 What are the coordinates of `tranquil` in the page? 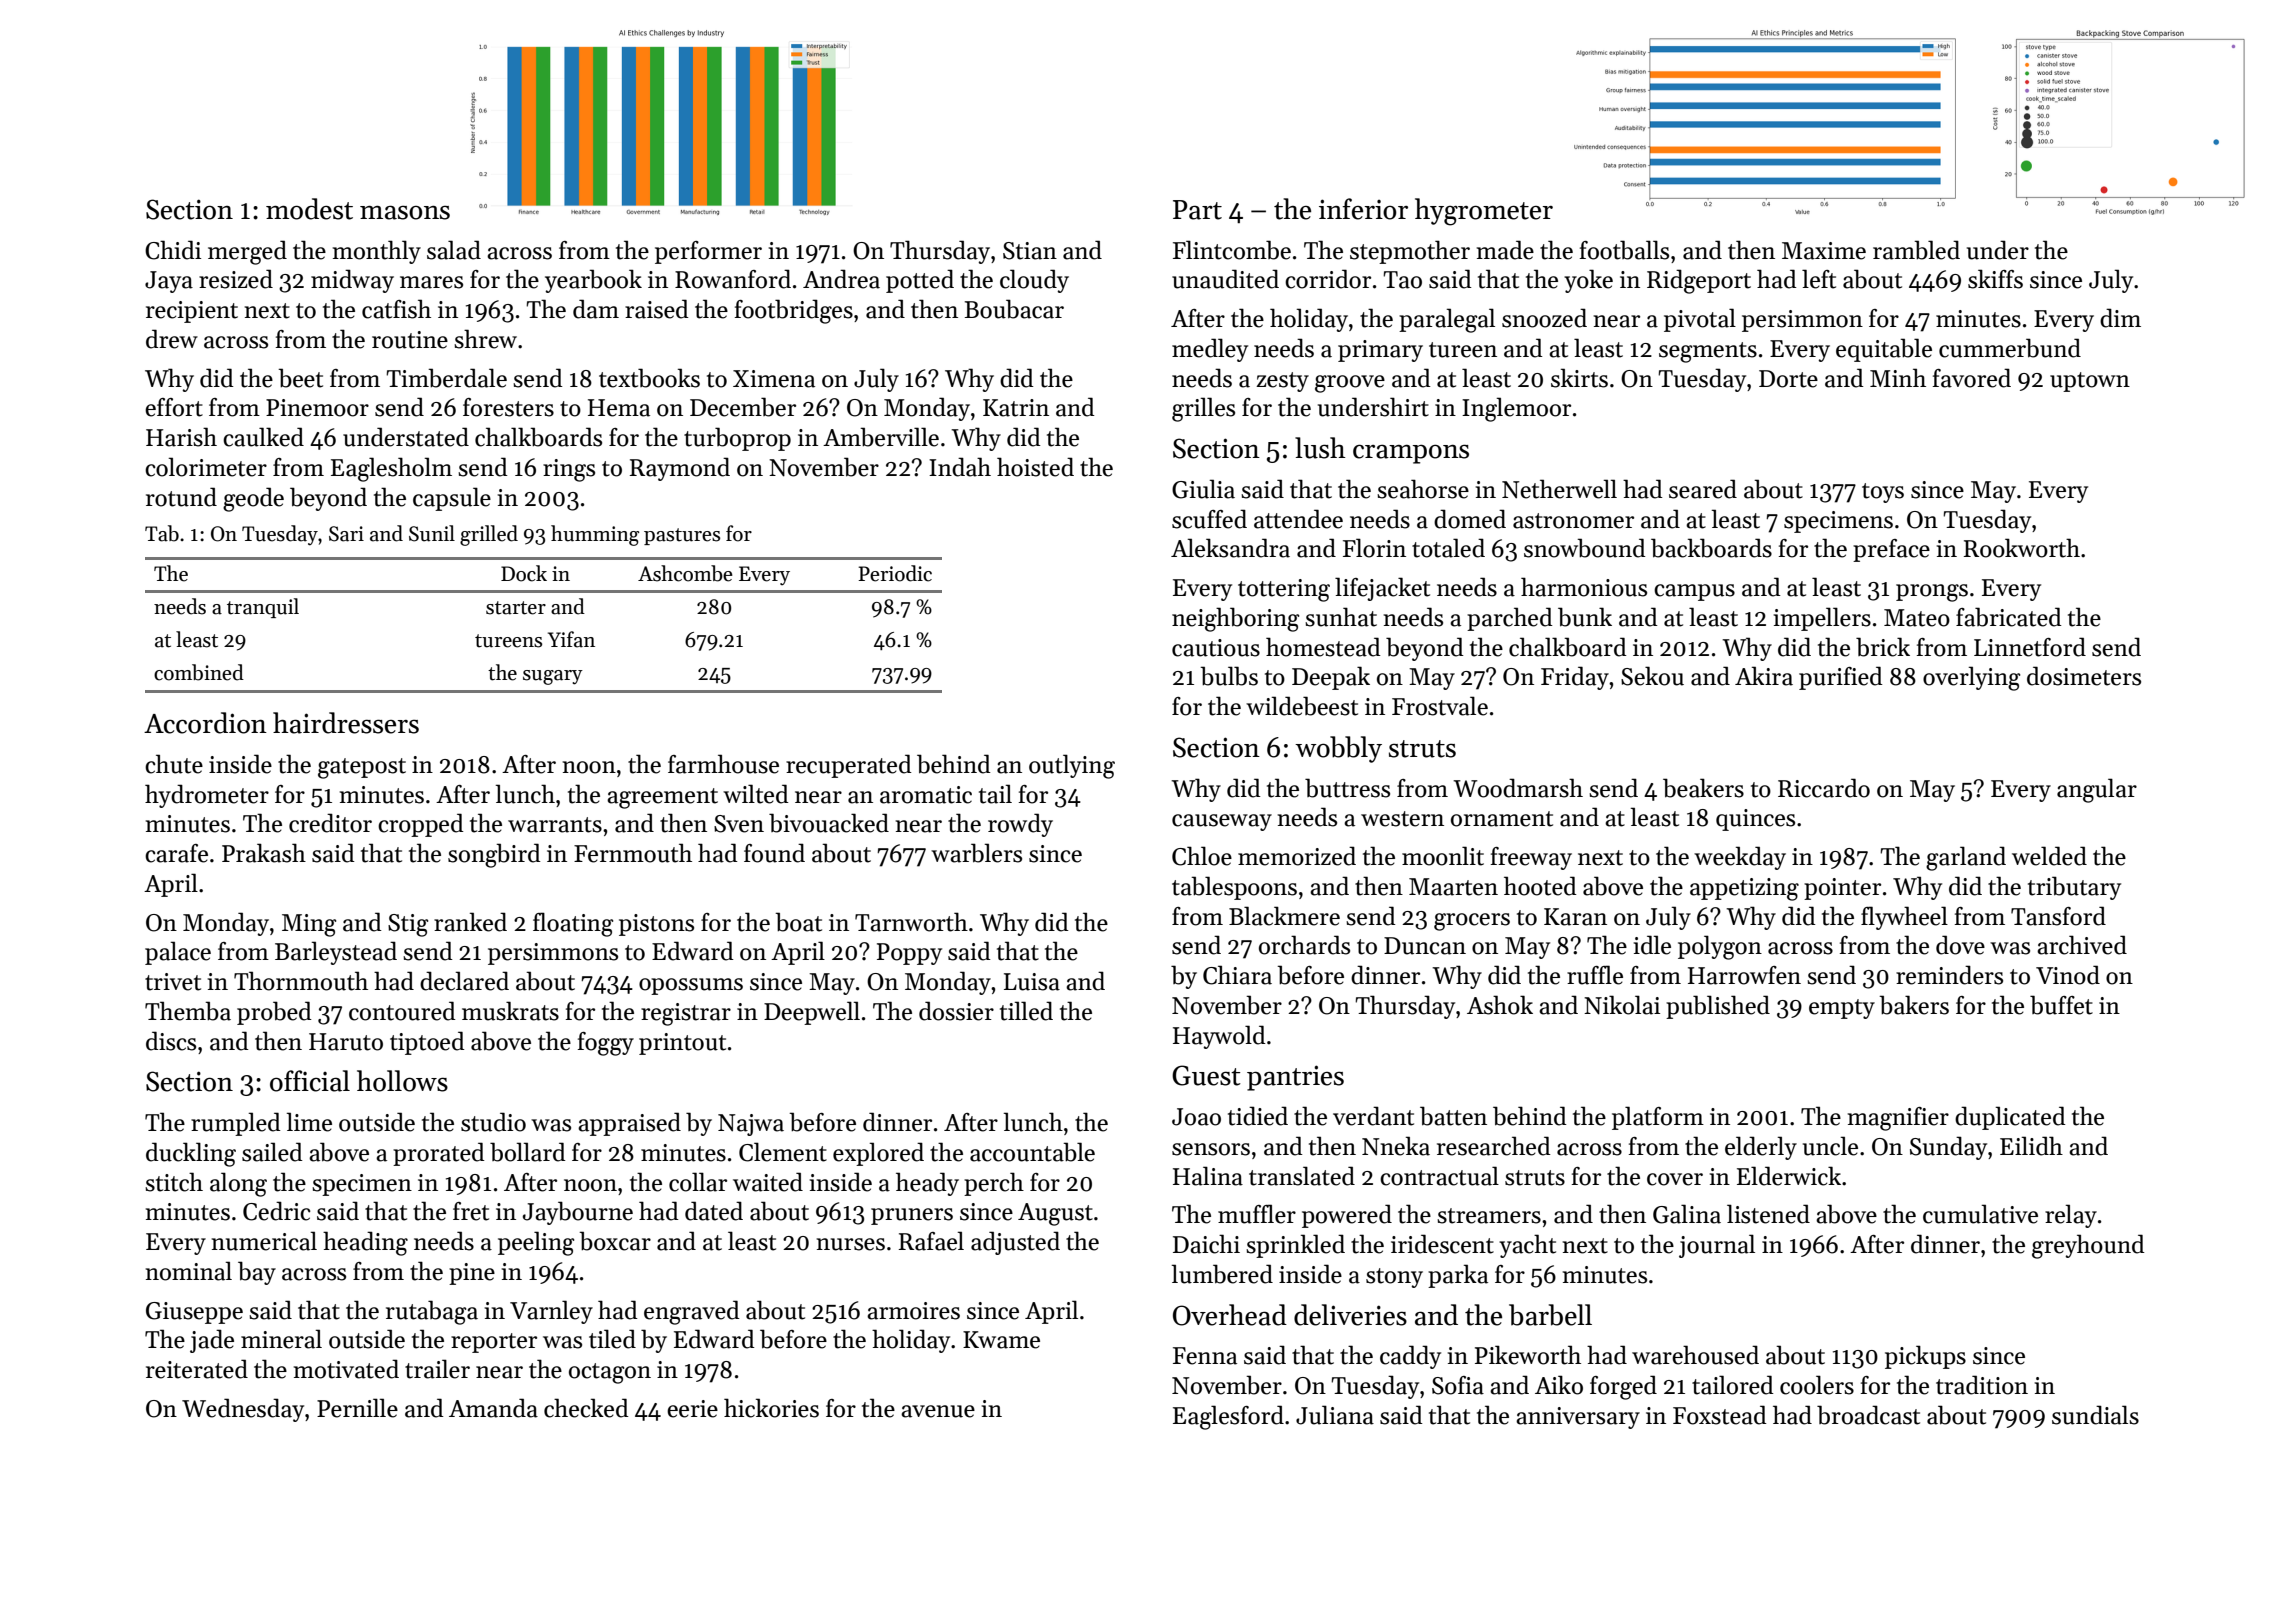 It's located at (263, 608).
